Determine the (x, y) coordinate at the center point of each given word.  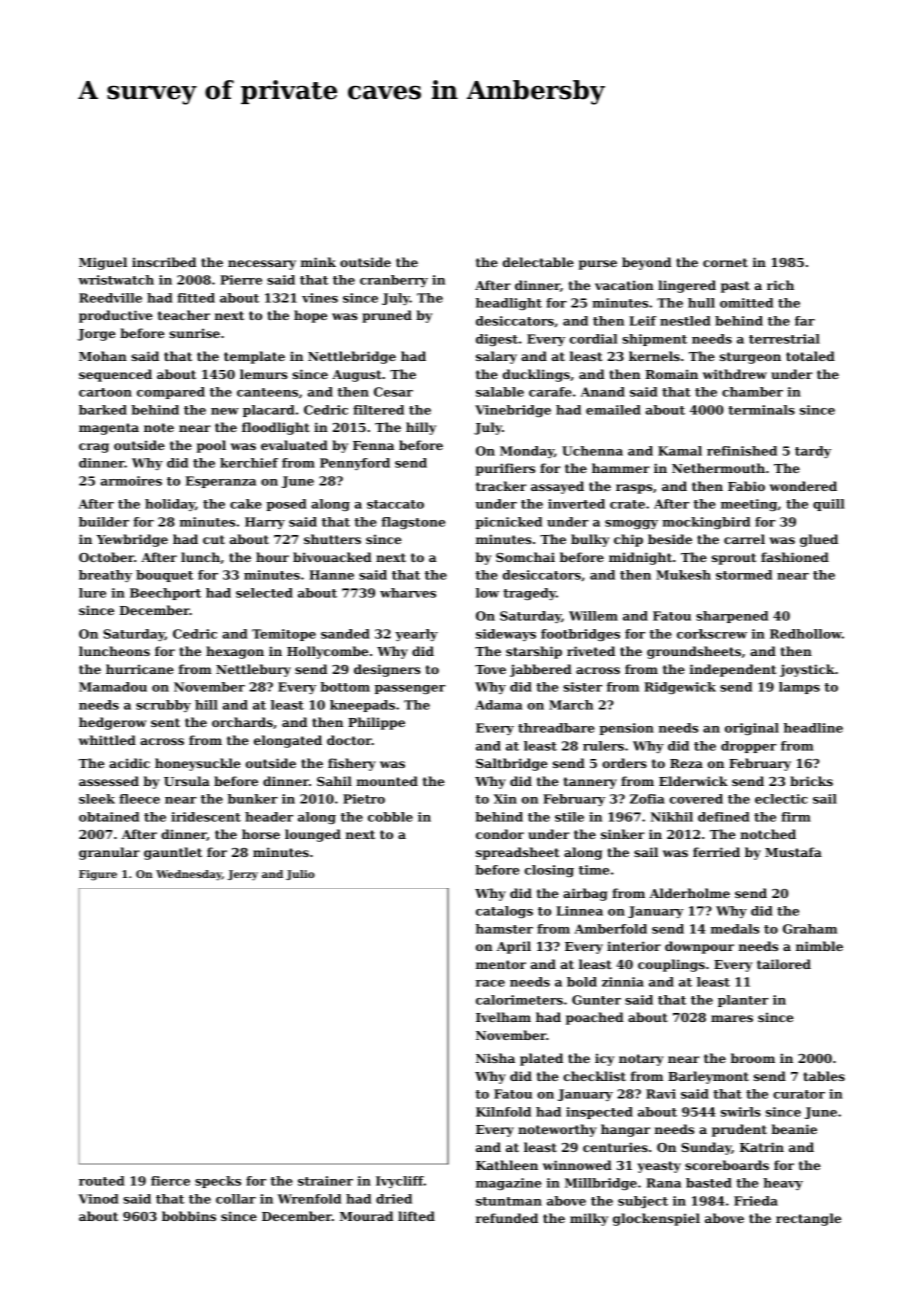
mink (318, 262)
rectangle (808, 1219)
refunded (507, 1218)
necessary (262, 265)
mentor (501, 964)
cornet (725, 262)
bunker (253, 799)
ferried (716, 852)
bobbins (189, 1216)
